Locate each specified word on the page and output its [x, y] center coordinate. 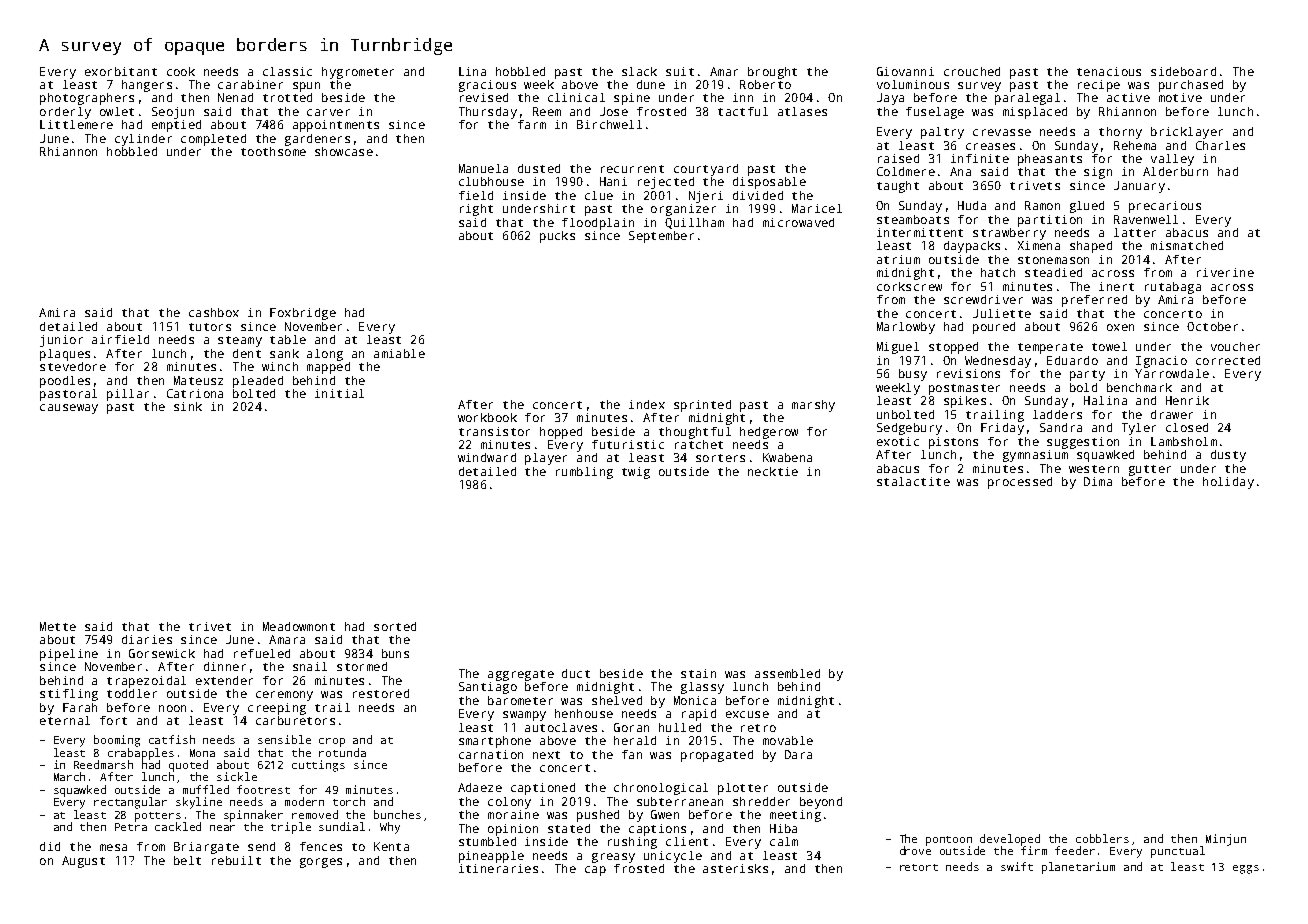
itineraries [498, 868]
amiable [399, 353]
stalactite [913, 481]
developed [1010, 840]
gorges [321, 863]
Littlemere [76, 124]
